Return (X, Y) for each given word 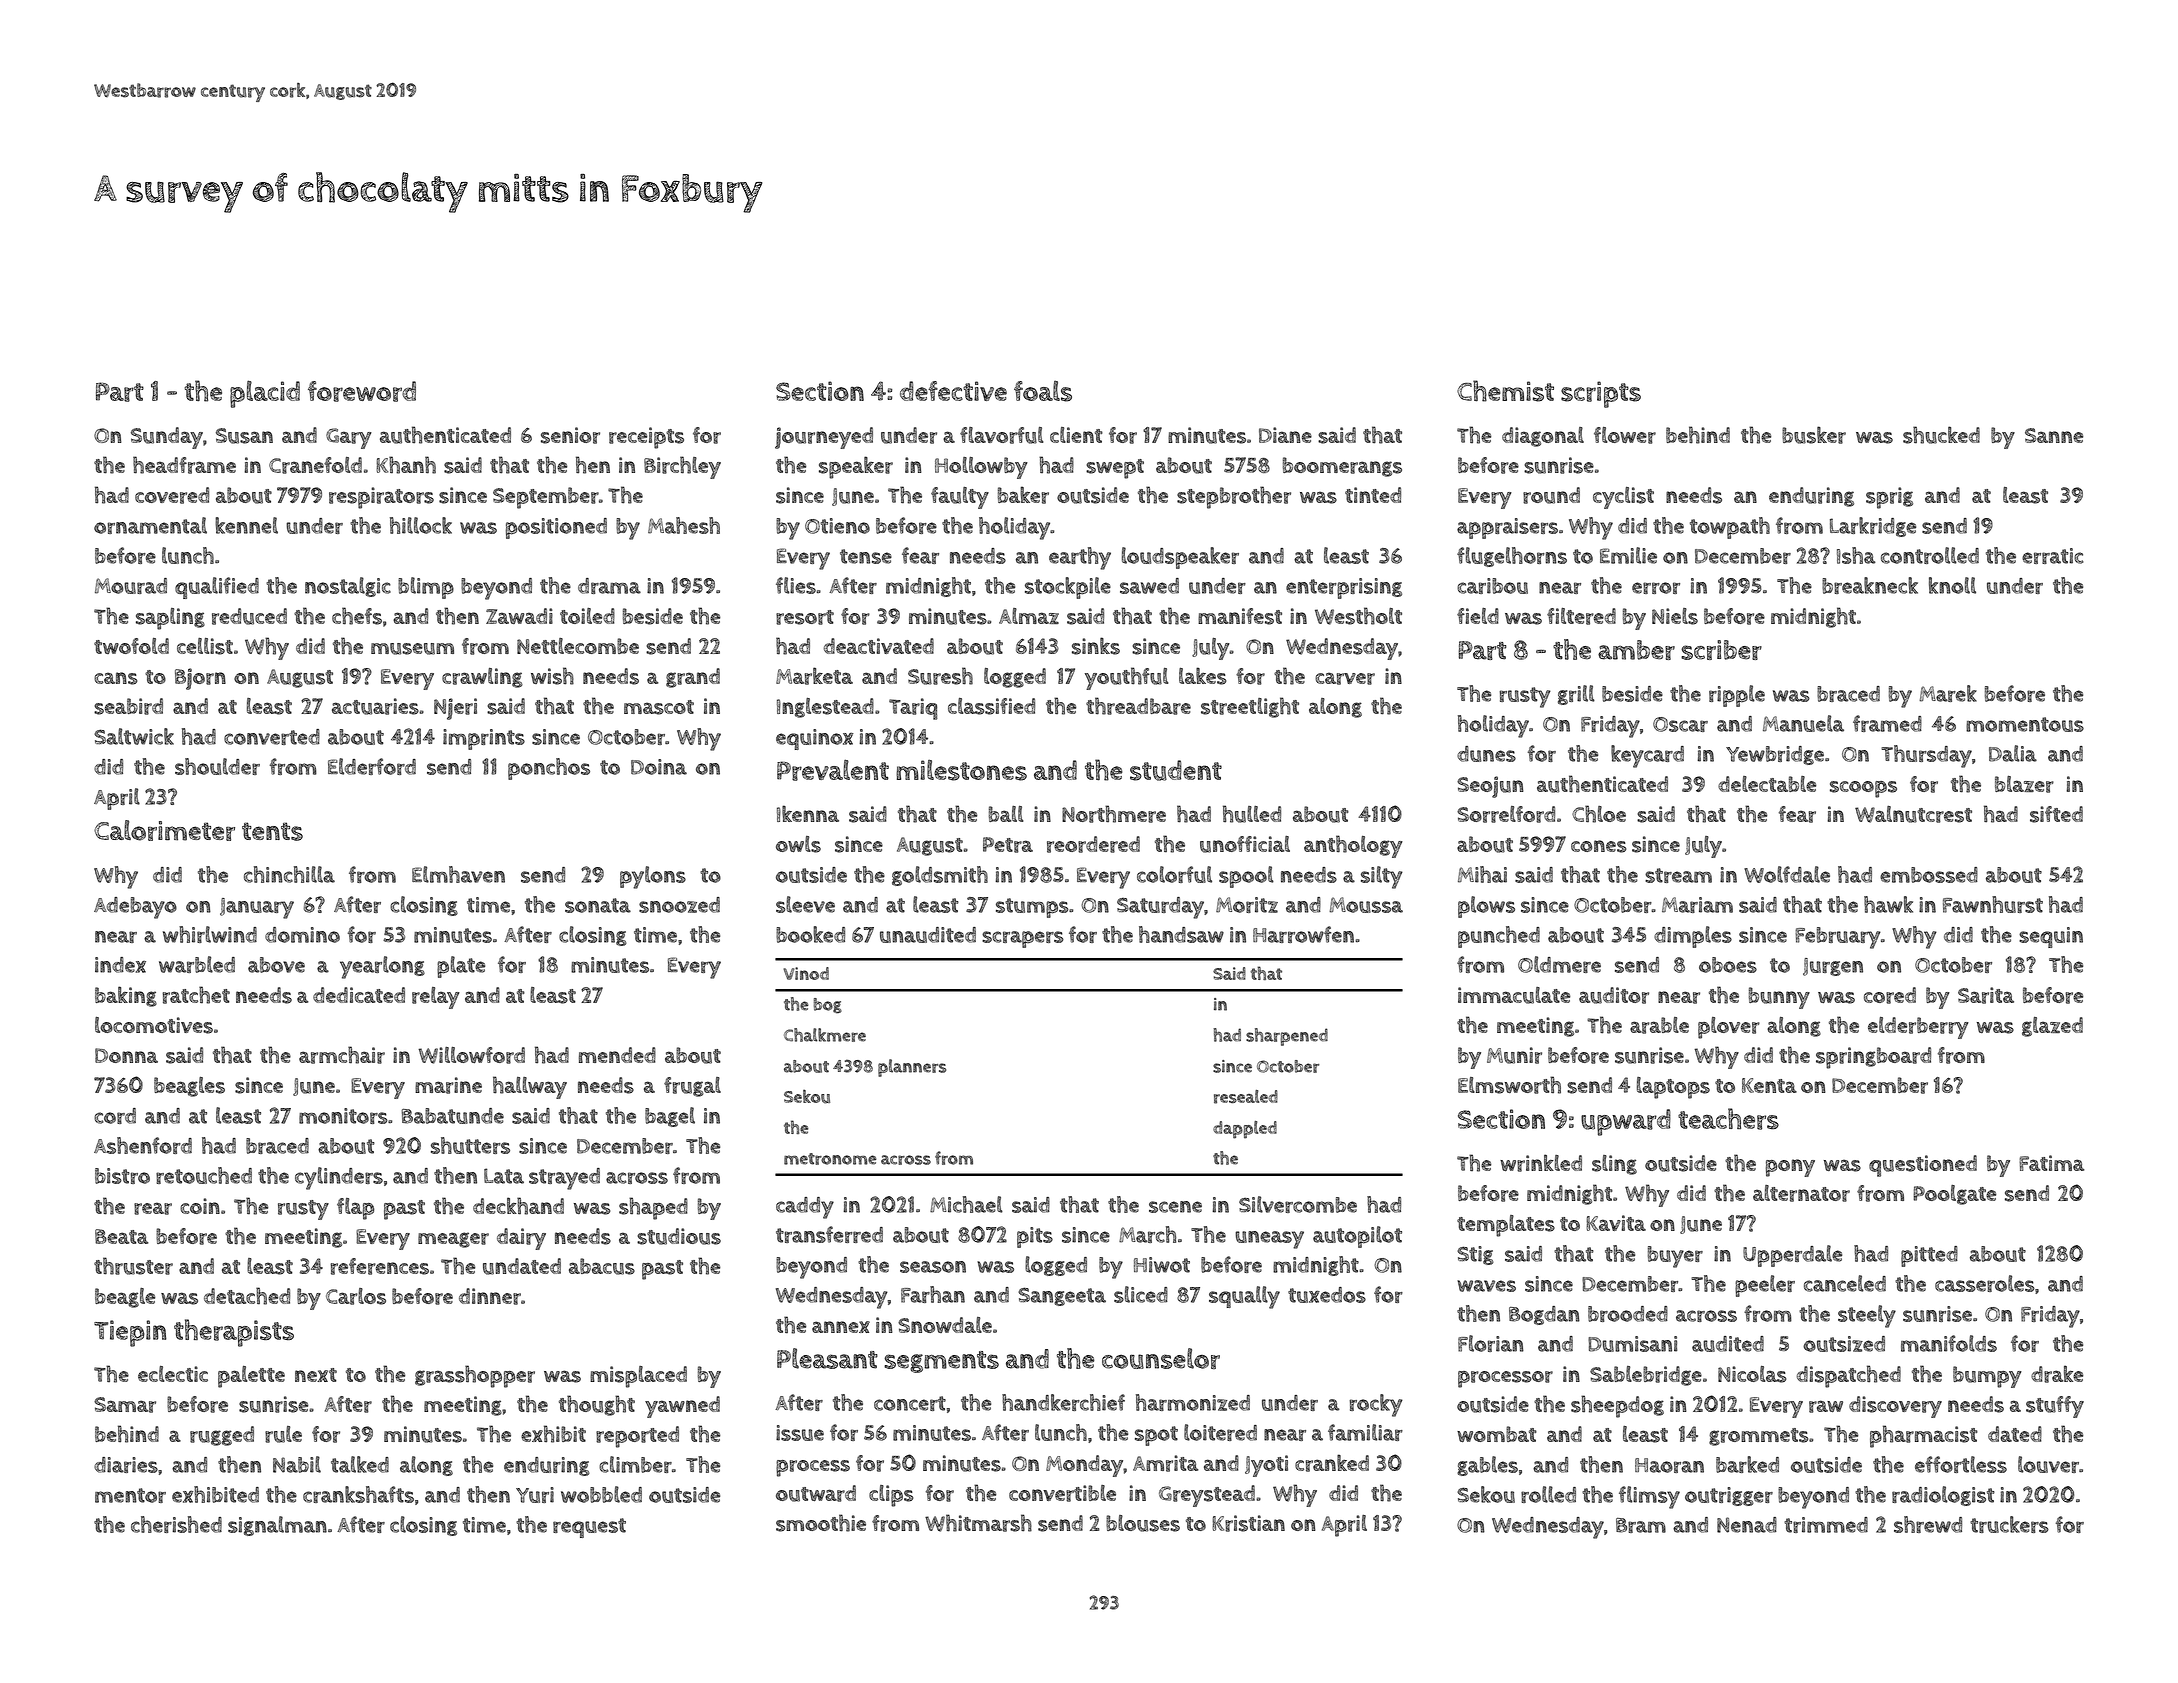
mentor (130, 1495)
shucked (1941, 435)
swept (1115, 469)
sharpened (1287, 1037)
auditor (1614, 995)
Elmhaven (458, 874)
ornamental (150, 525)
